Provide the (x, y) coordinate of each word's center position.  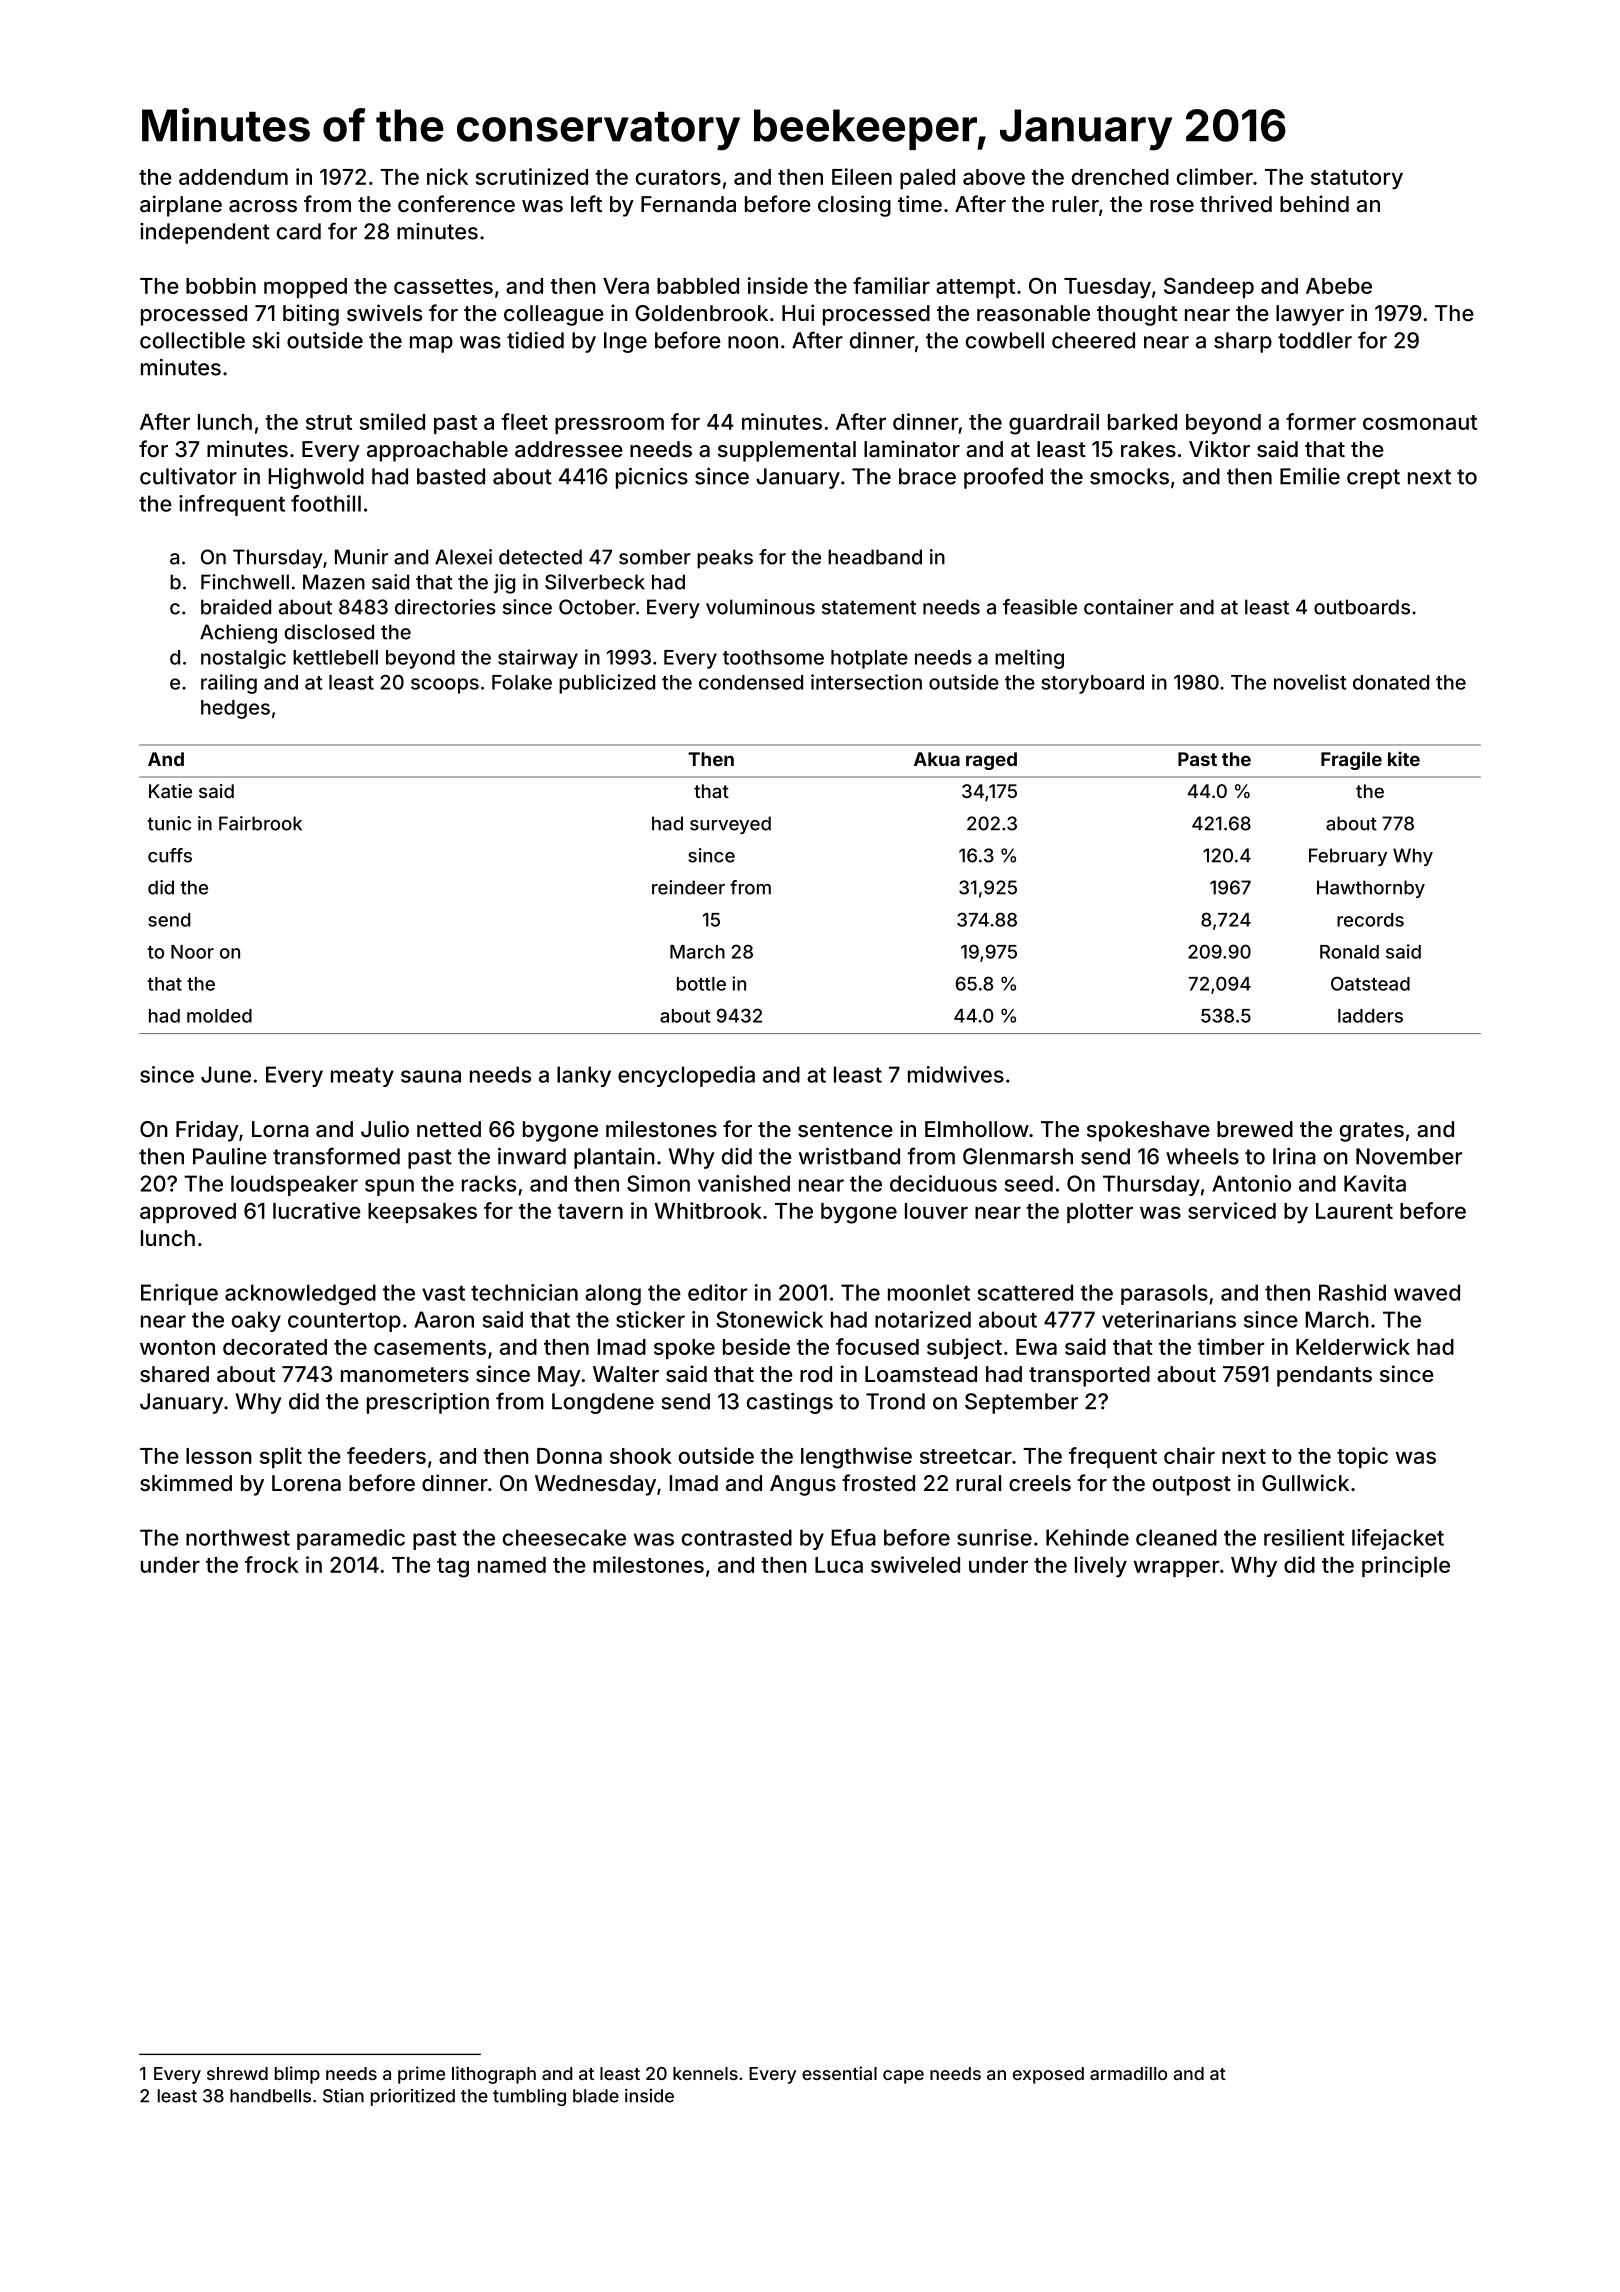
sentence (845, 1129)
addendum (233, 177)
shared (174, 1374)
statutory (1357, 180)
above (994, 177)
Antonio (1251, 1183)
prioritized (413, 2097)
